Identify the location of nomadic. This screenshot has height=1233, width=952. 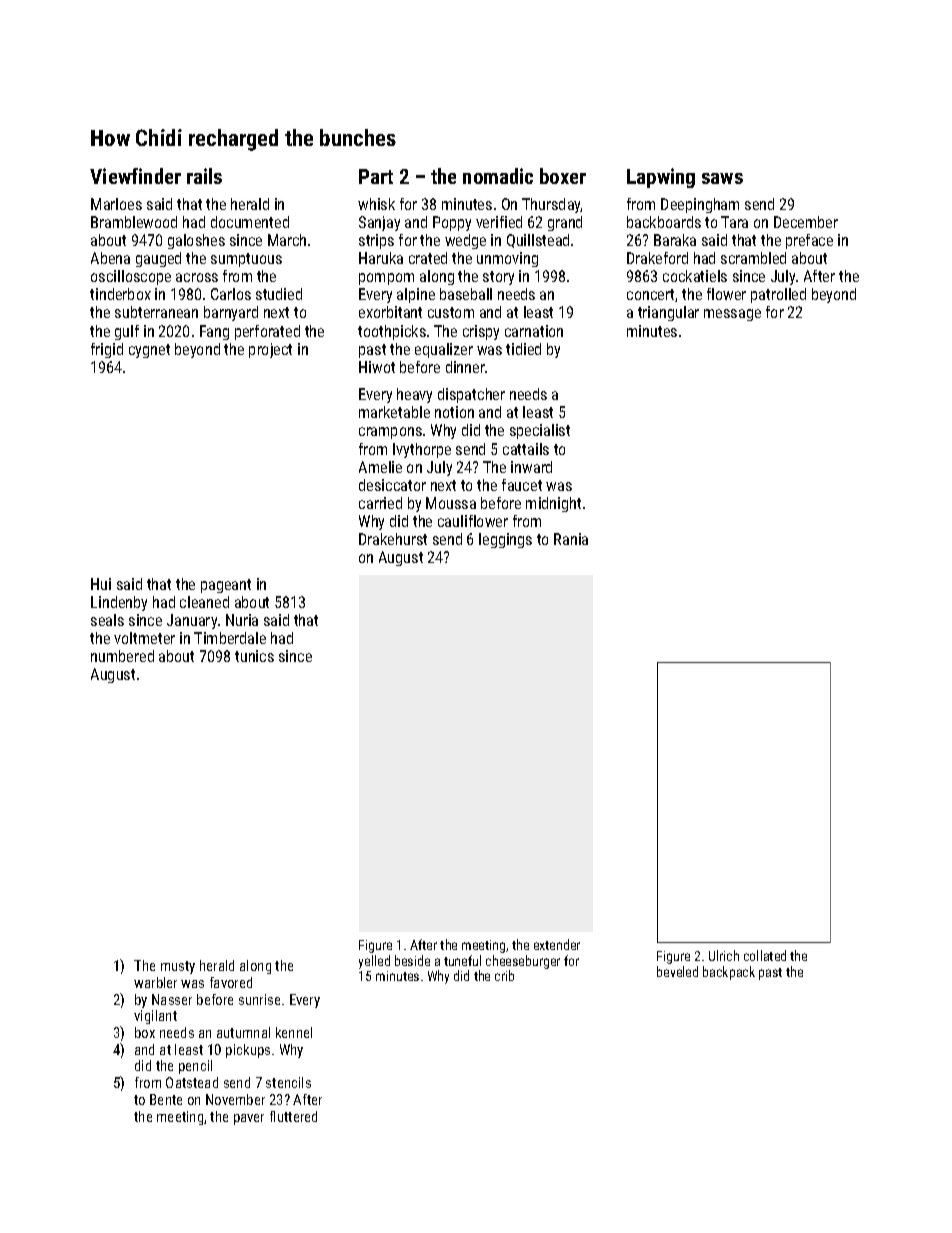
(498, 176).
